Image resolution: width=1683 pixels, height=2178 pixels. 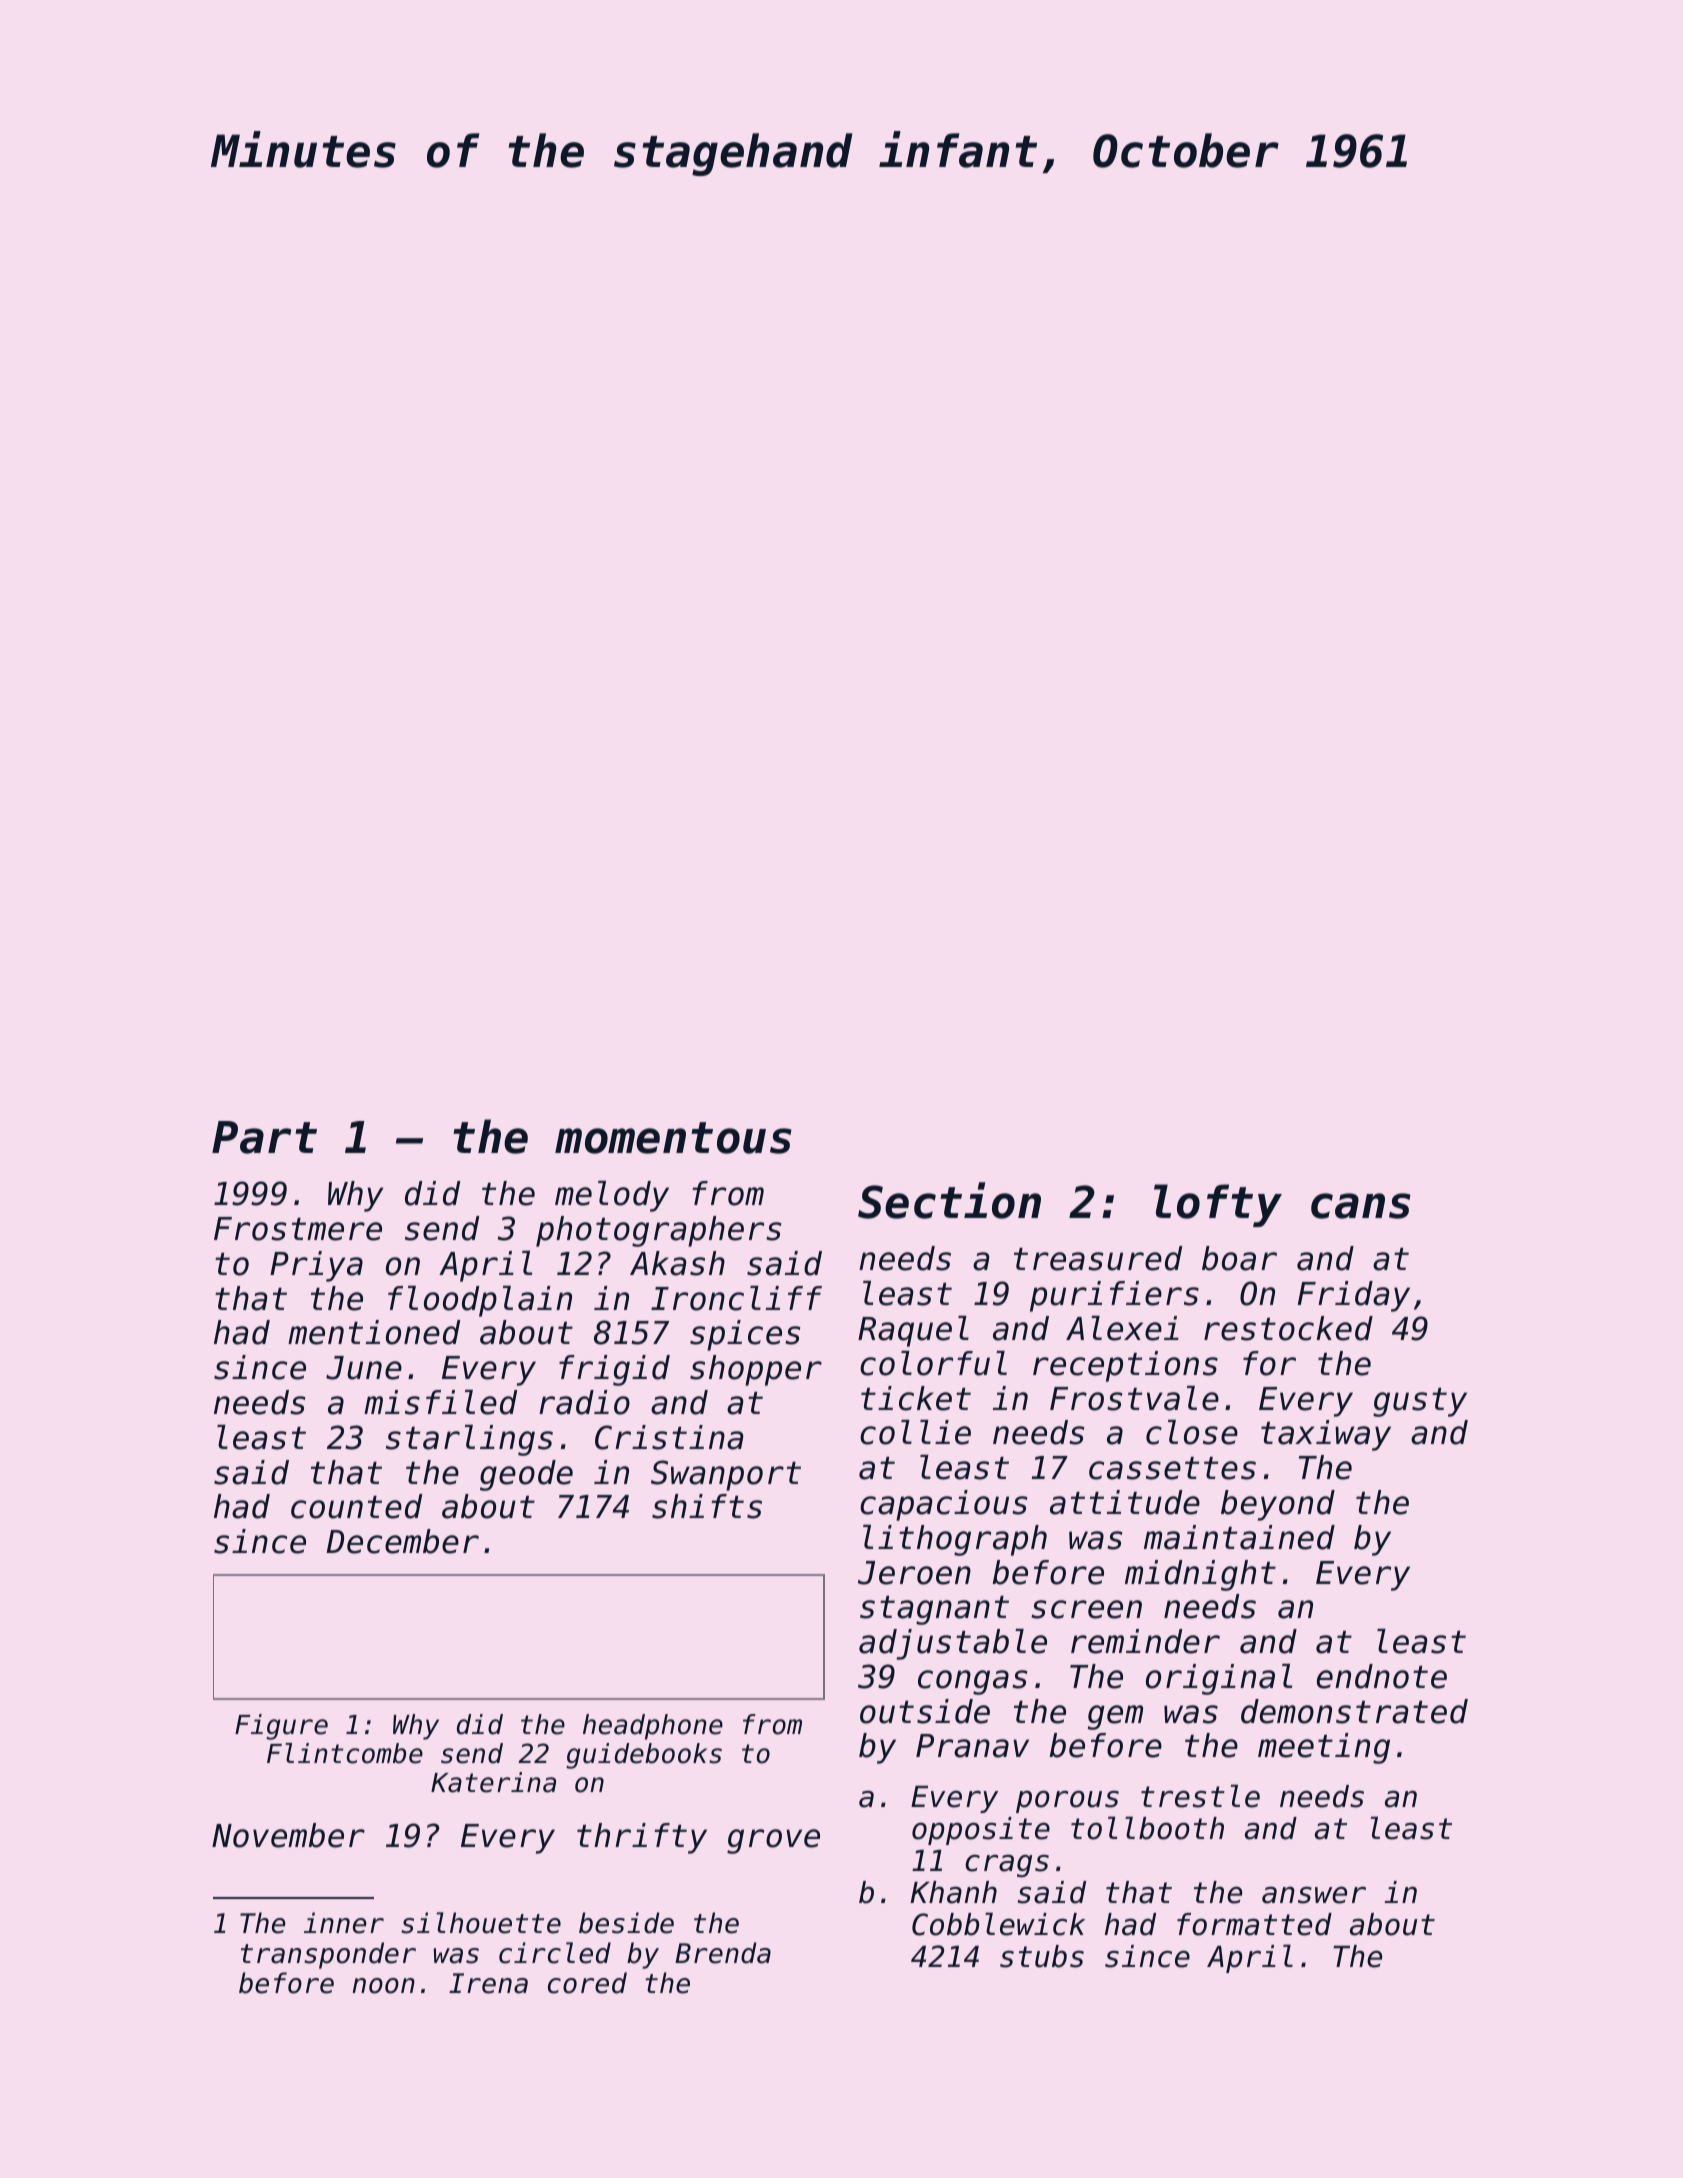 I want to click on headphone, so click(x=653, y=1727).
